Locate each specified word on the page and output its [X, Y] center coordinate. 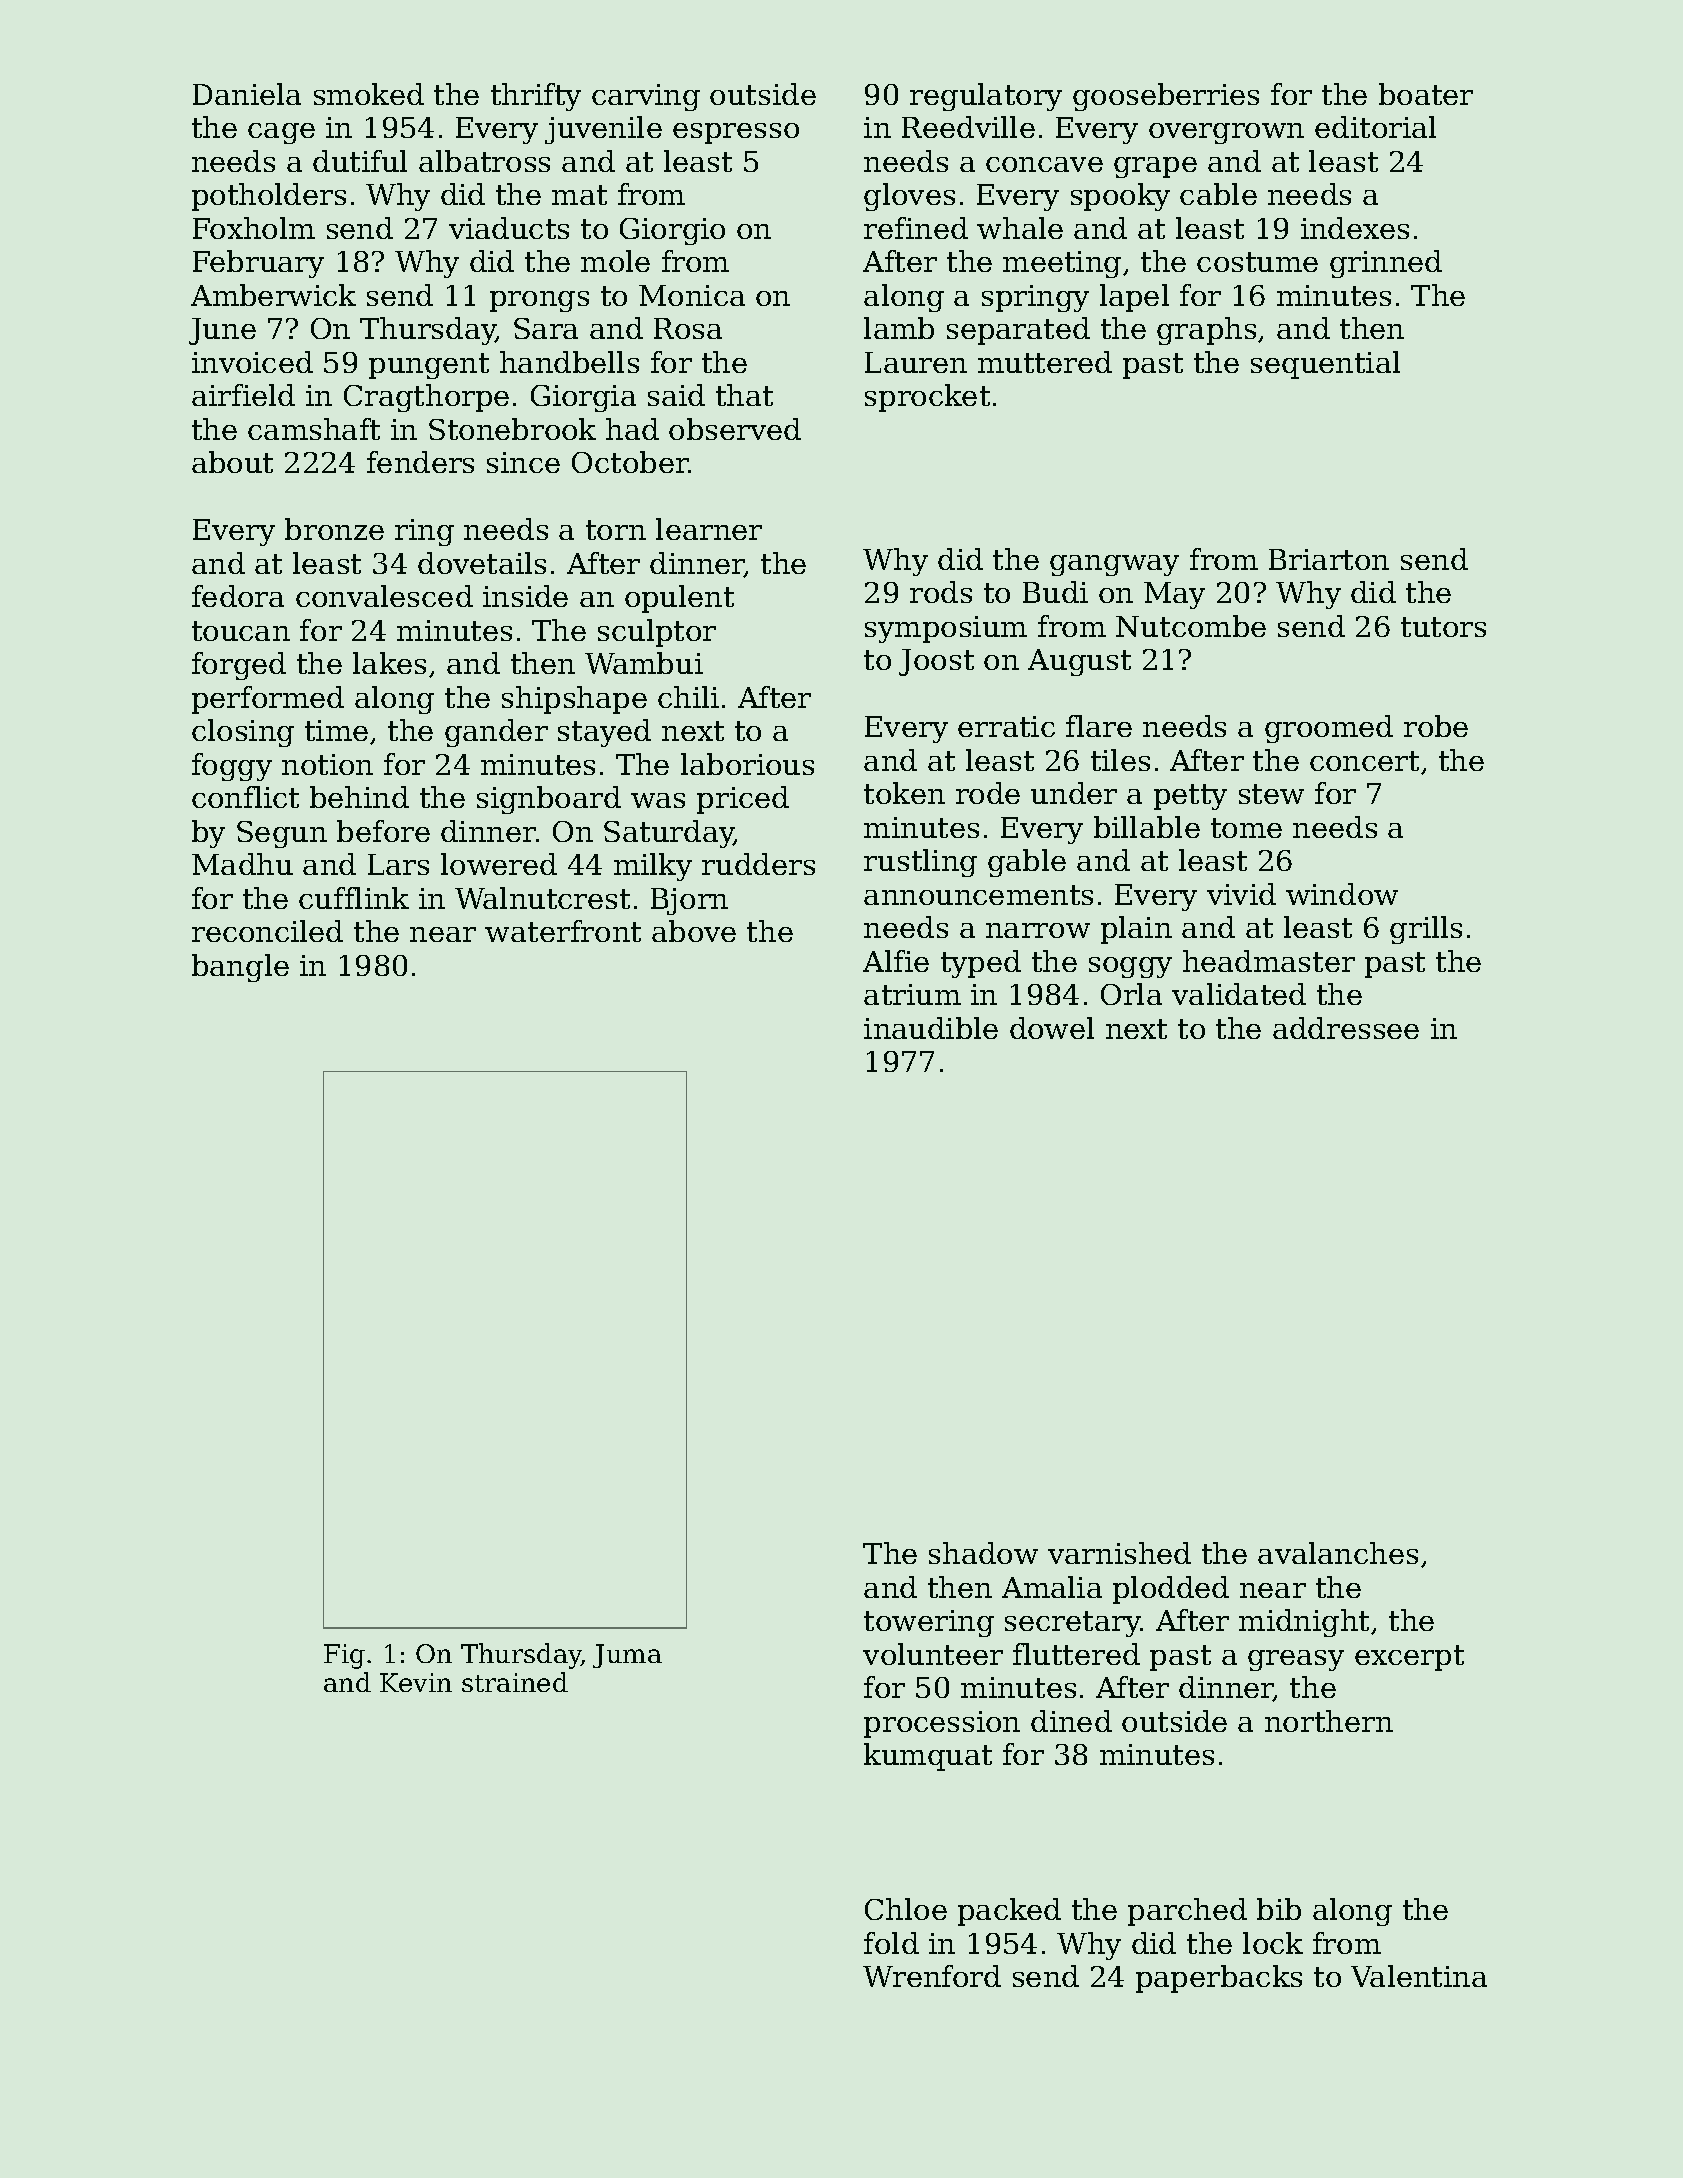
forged [239, 666]
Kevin [416, 1682]
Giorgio [672, 231]
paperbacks [1219, 1979]
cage [281, 133]
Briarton [1329, 559]
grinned [1386, 264]
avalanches [1338, 1553]
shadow [983, 1553]
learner [709, 529]
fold [891, 1943]
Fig [344, 1656]
